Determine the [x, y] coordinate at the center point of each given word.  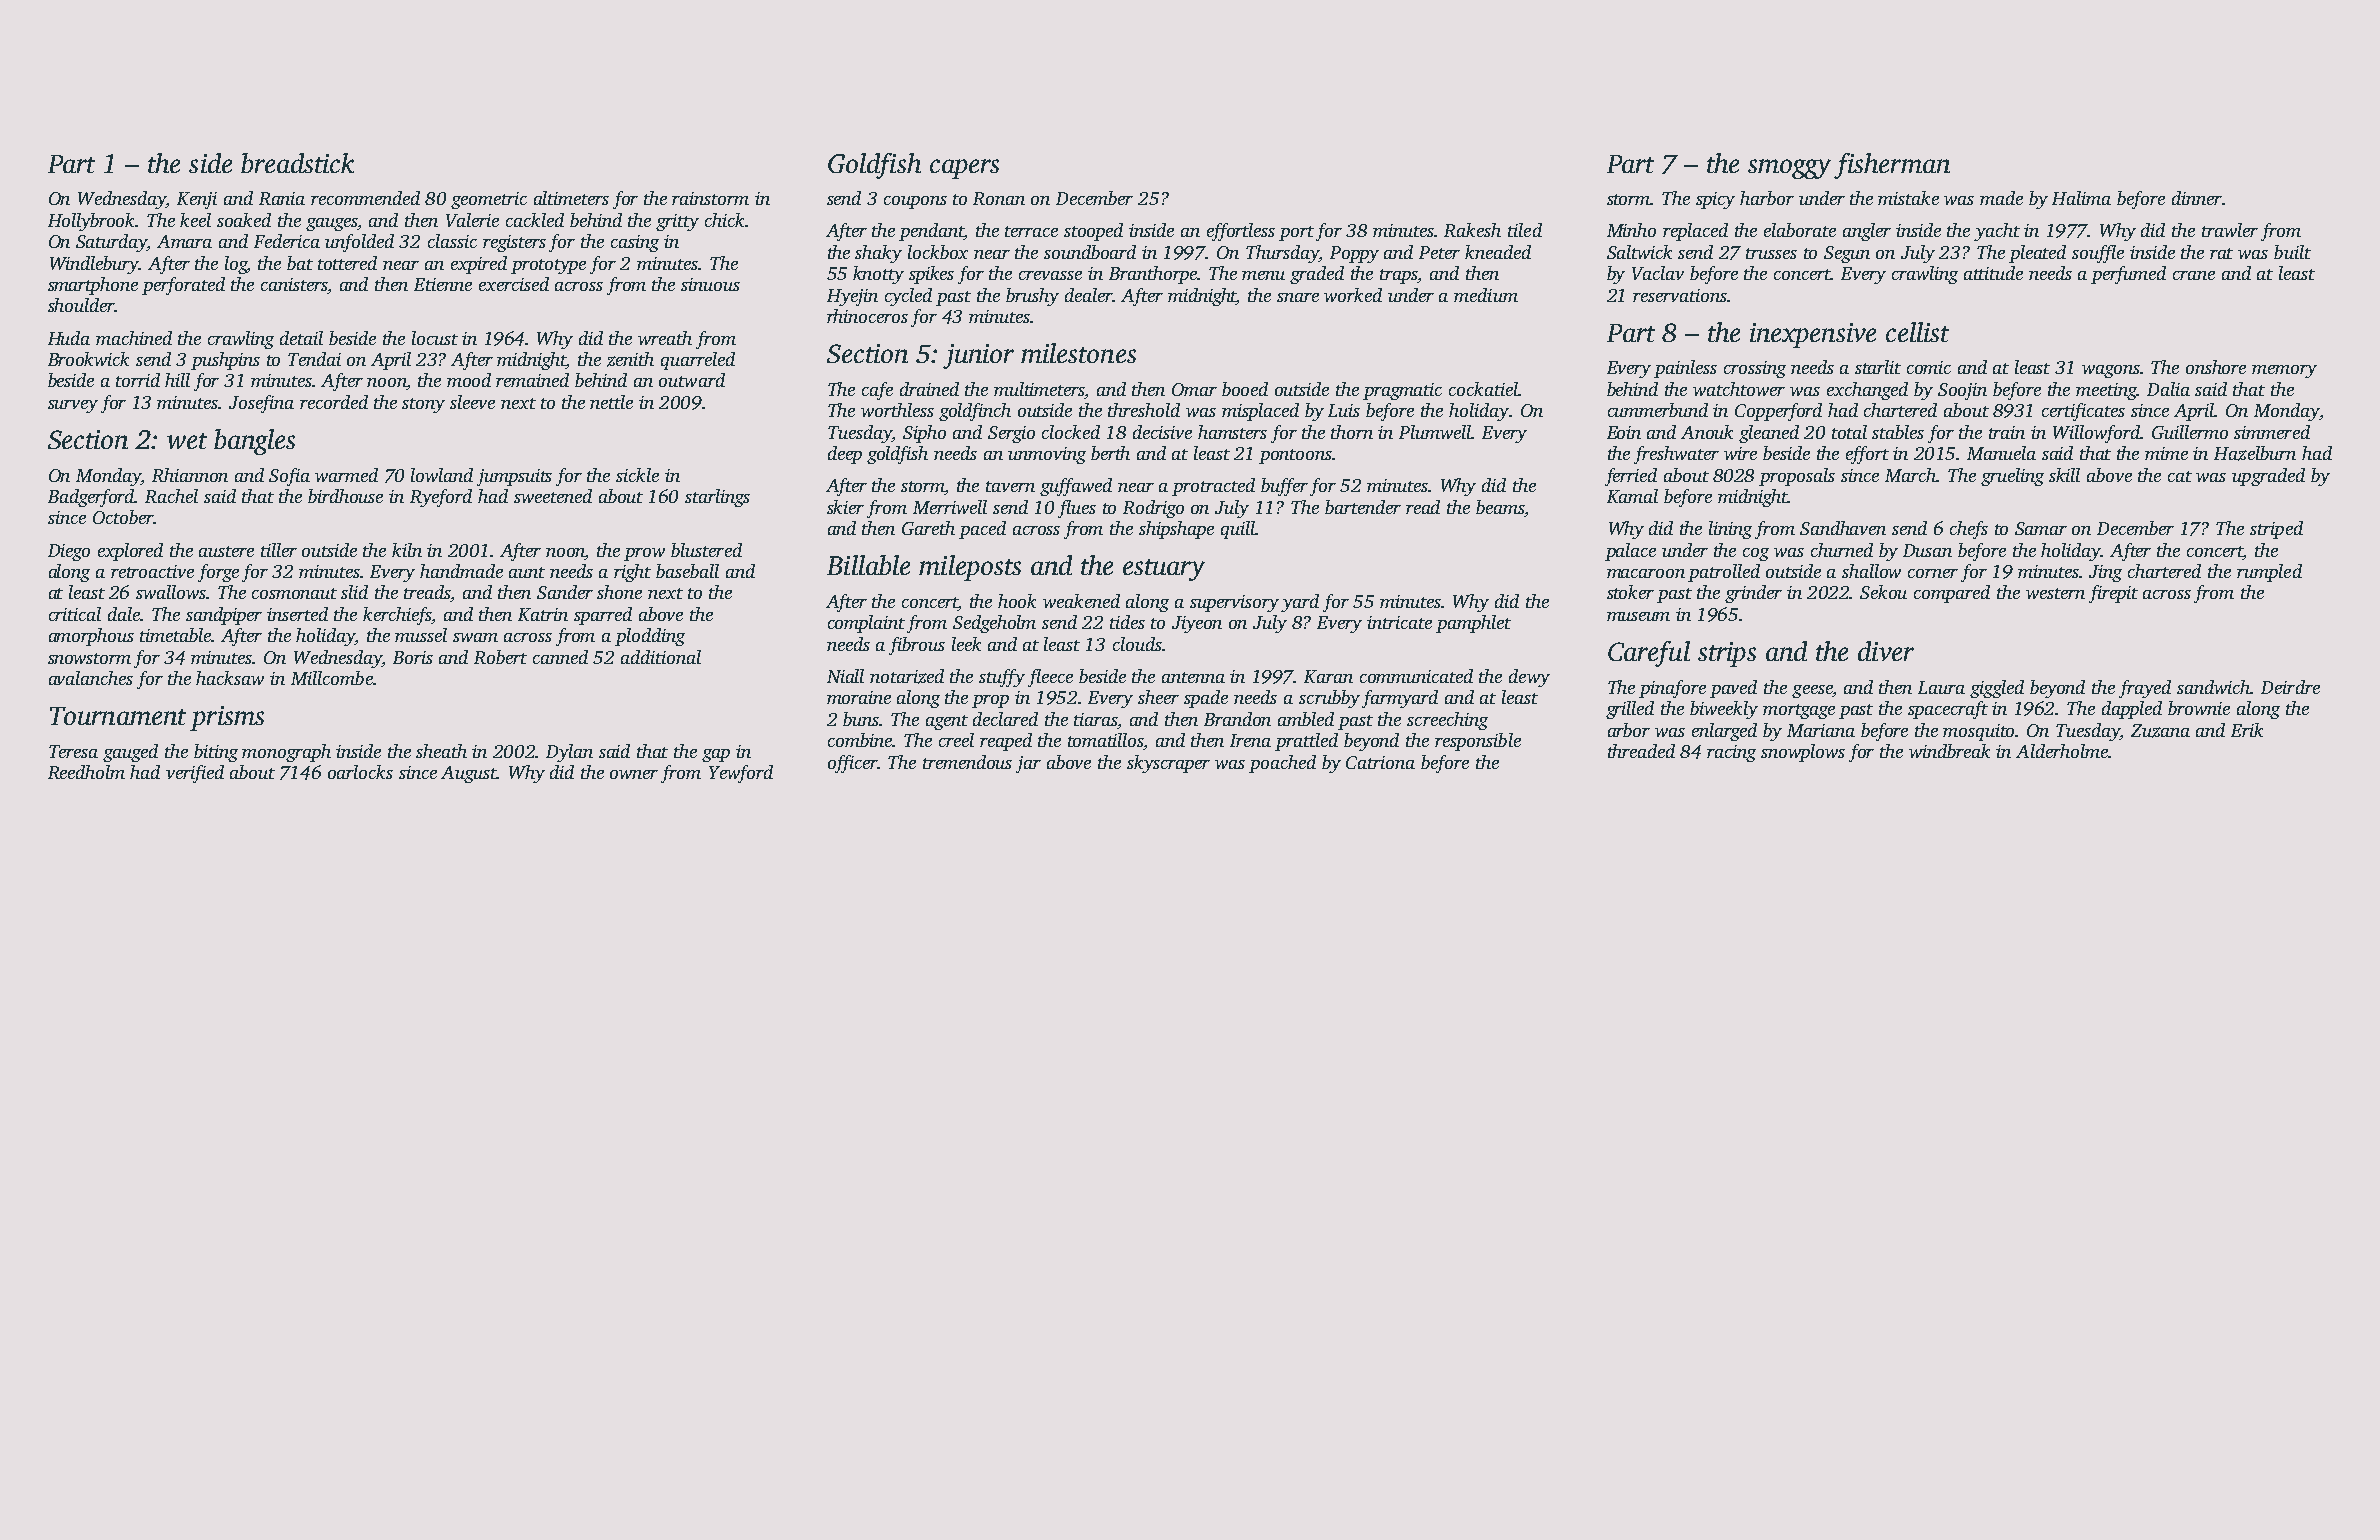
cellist [1917, 332]
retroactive [152, 571]
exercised [514, 284]
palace [1630, 552]
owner [634, 774]
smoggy [1789, 169]
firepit [2113, 594]
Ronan [999, 198]
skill [2064, 475]
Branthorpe [1153, 275]
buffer [1284, 487]
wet [187, 441]
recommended [365, 198]
